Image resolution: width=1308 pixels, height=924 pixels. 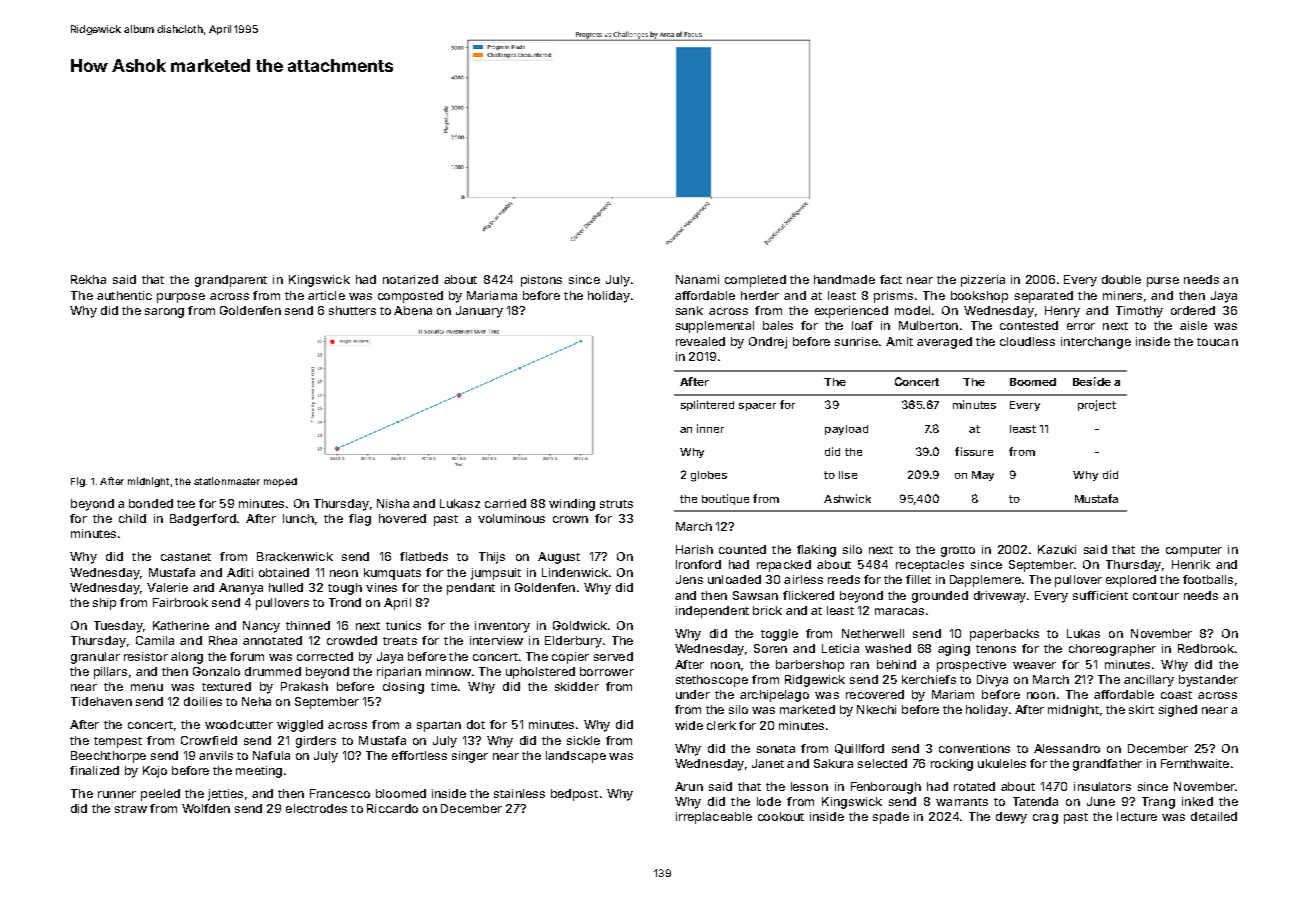 I want to click on lesson, so click(x=809, y=786).
